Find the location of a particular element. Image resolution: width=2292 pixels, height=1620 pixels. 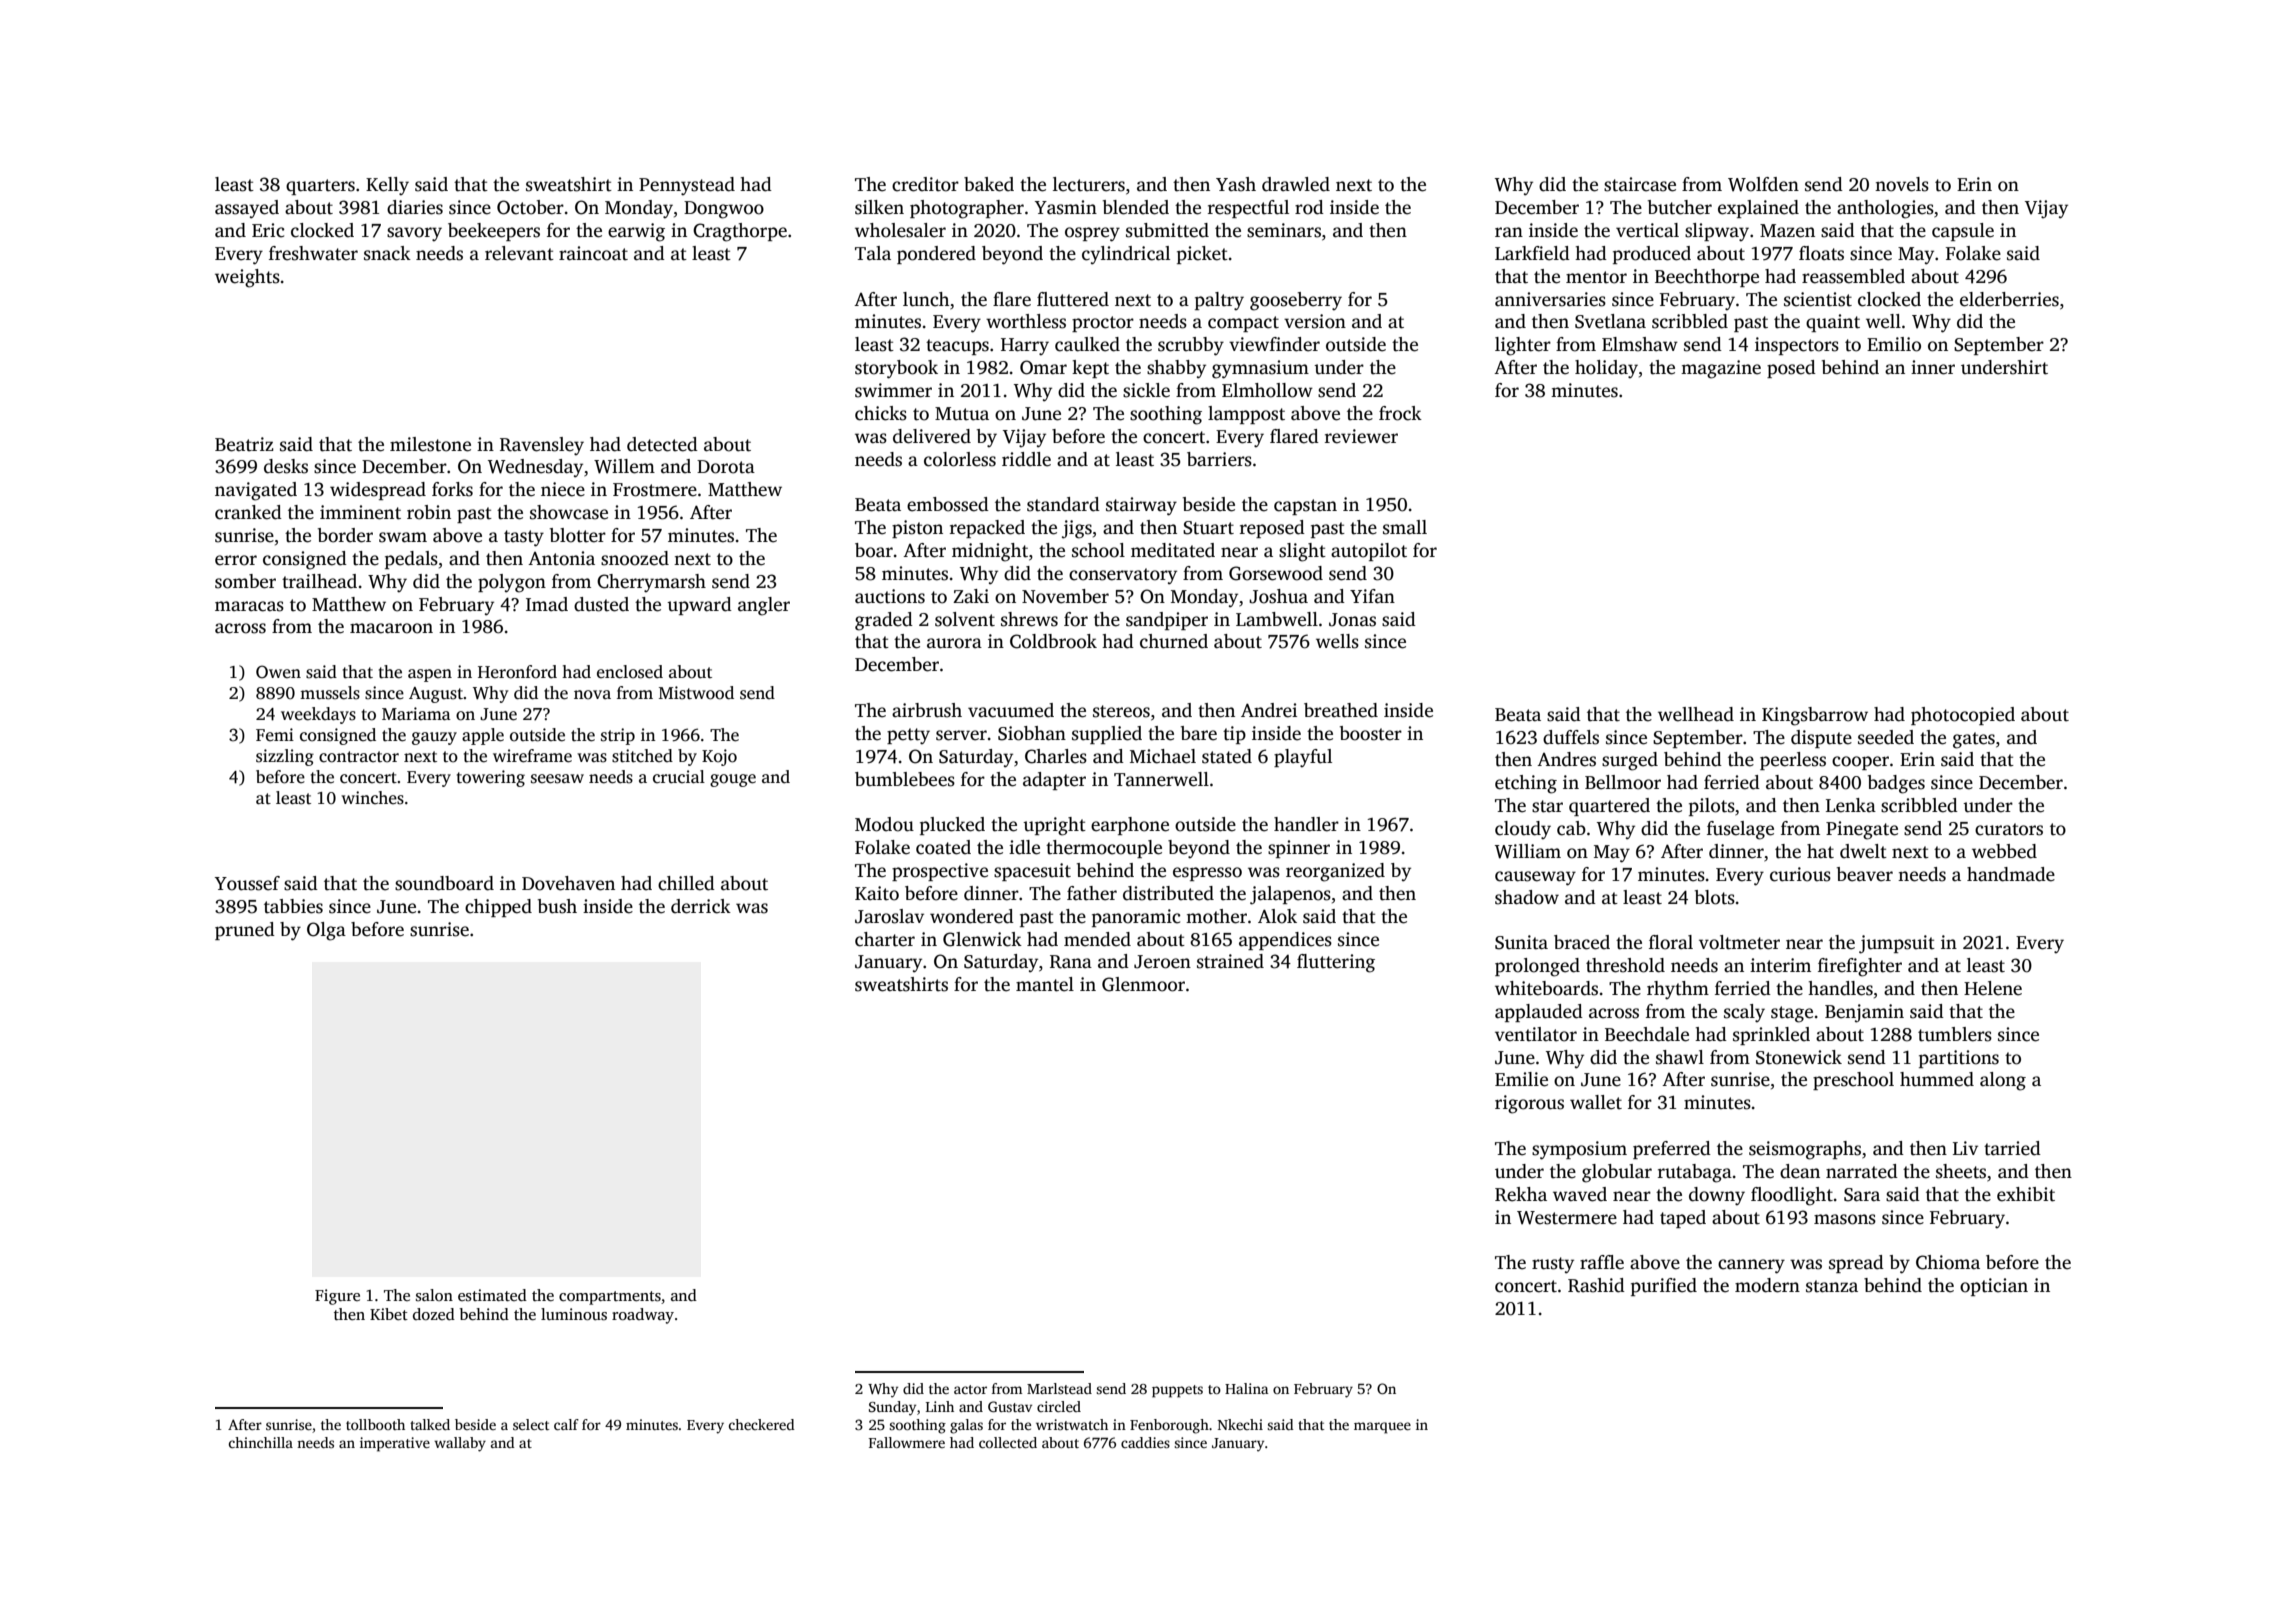

mantel is located at coordinates (1045, 984).
